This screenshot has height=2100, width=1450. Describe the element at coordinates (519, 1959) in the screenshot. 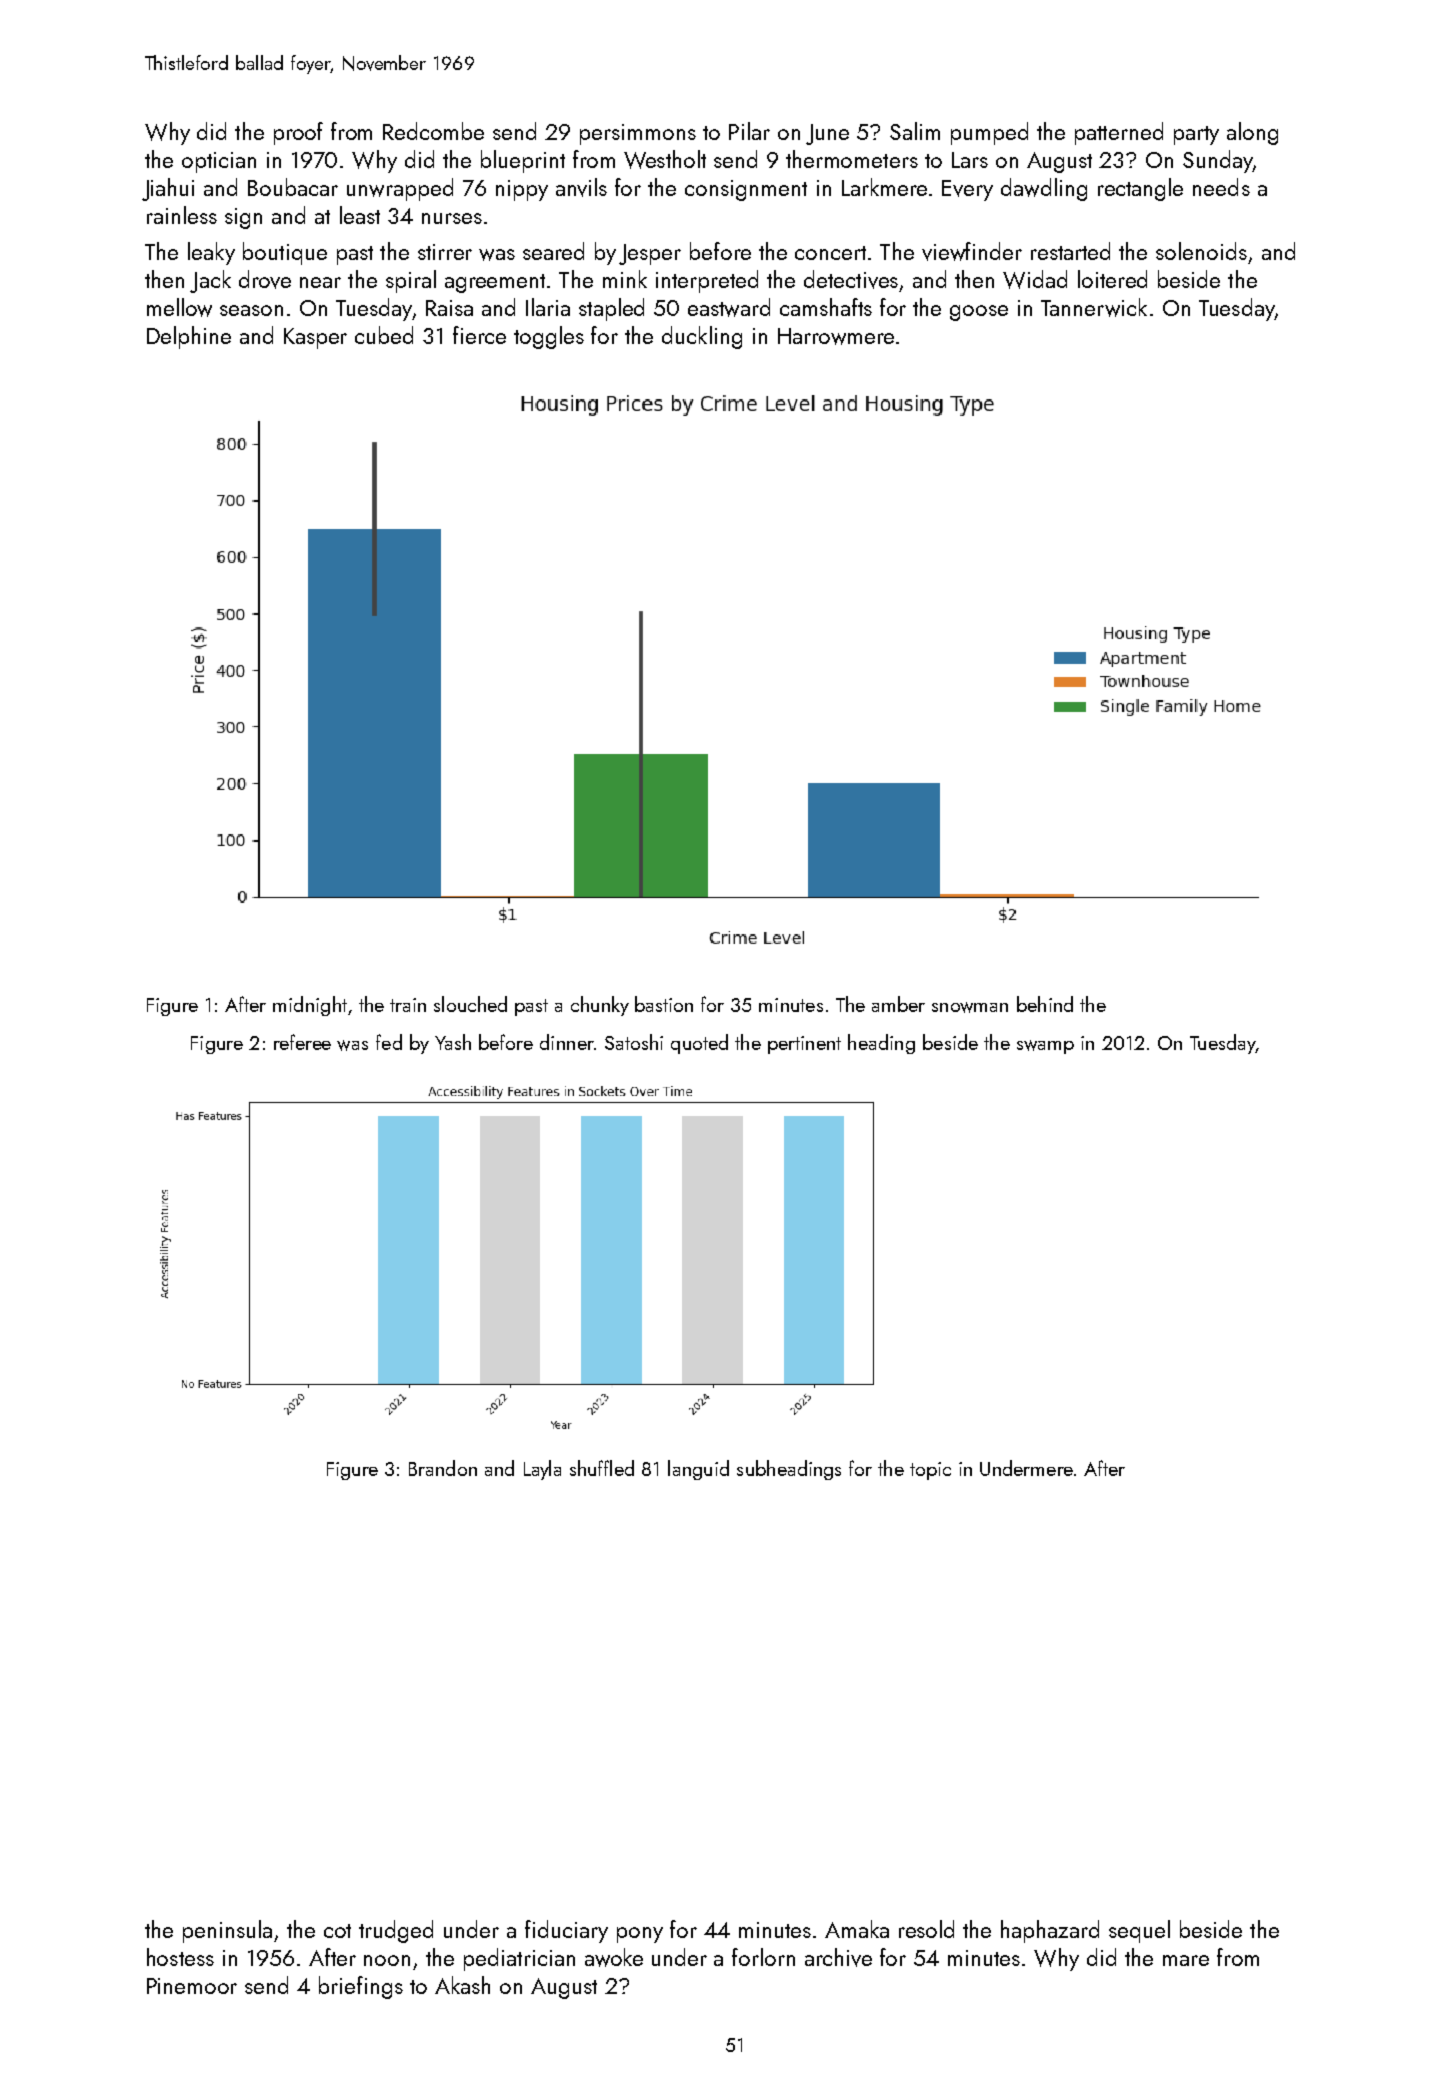

I see `pediatrician` at that location.
